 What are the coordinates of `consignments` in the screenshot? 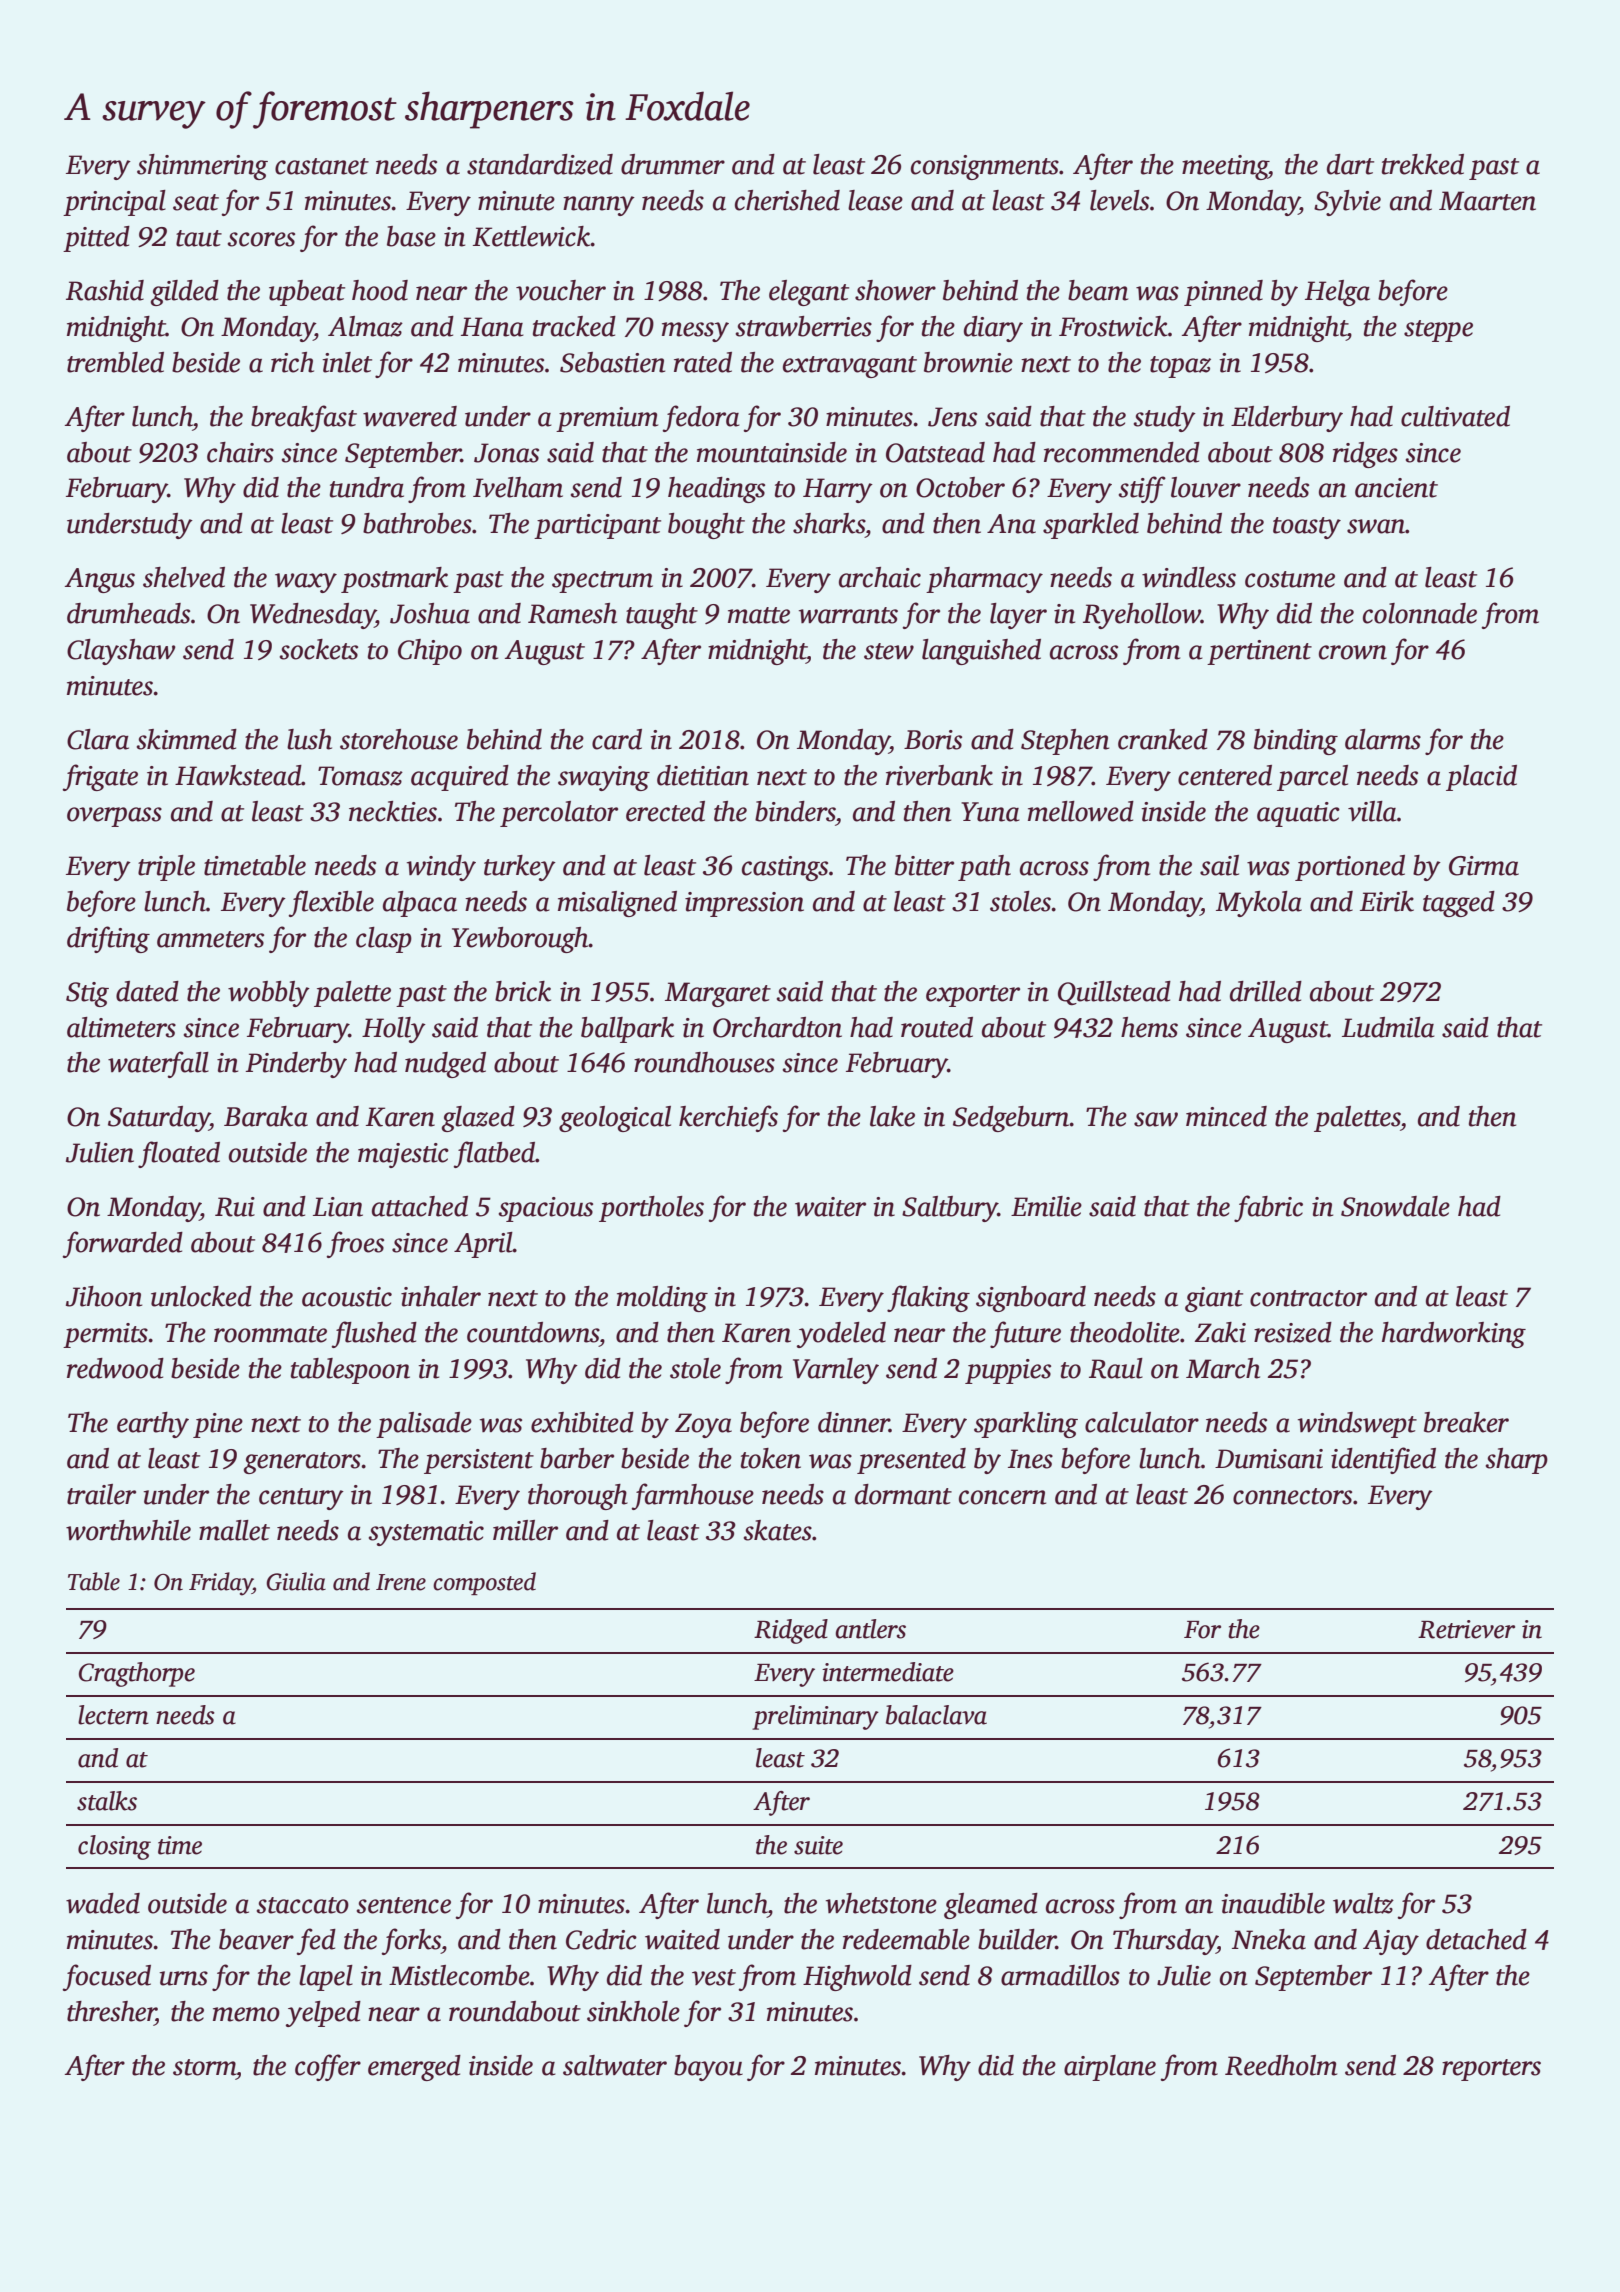 It's located at (985, 167).
